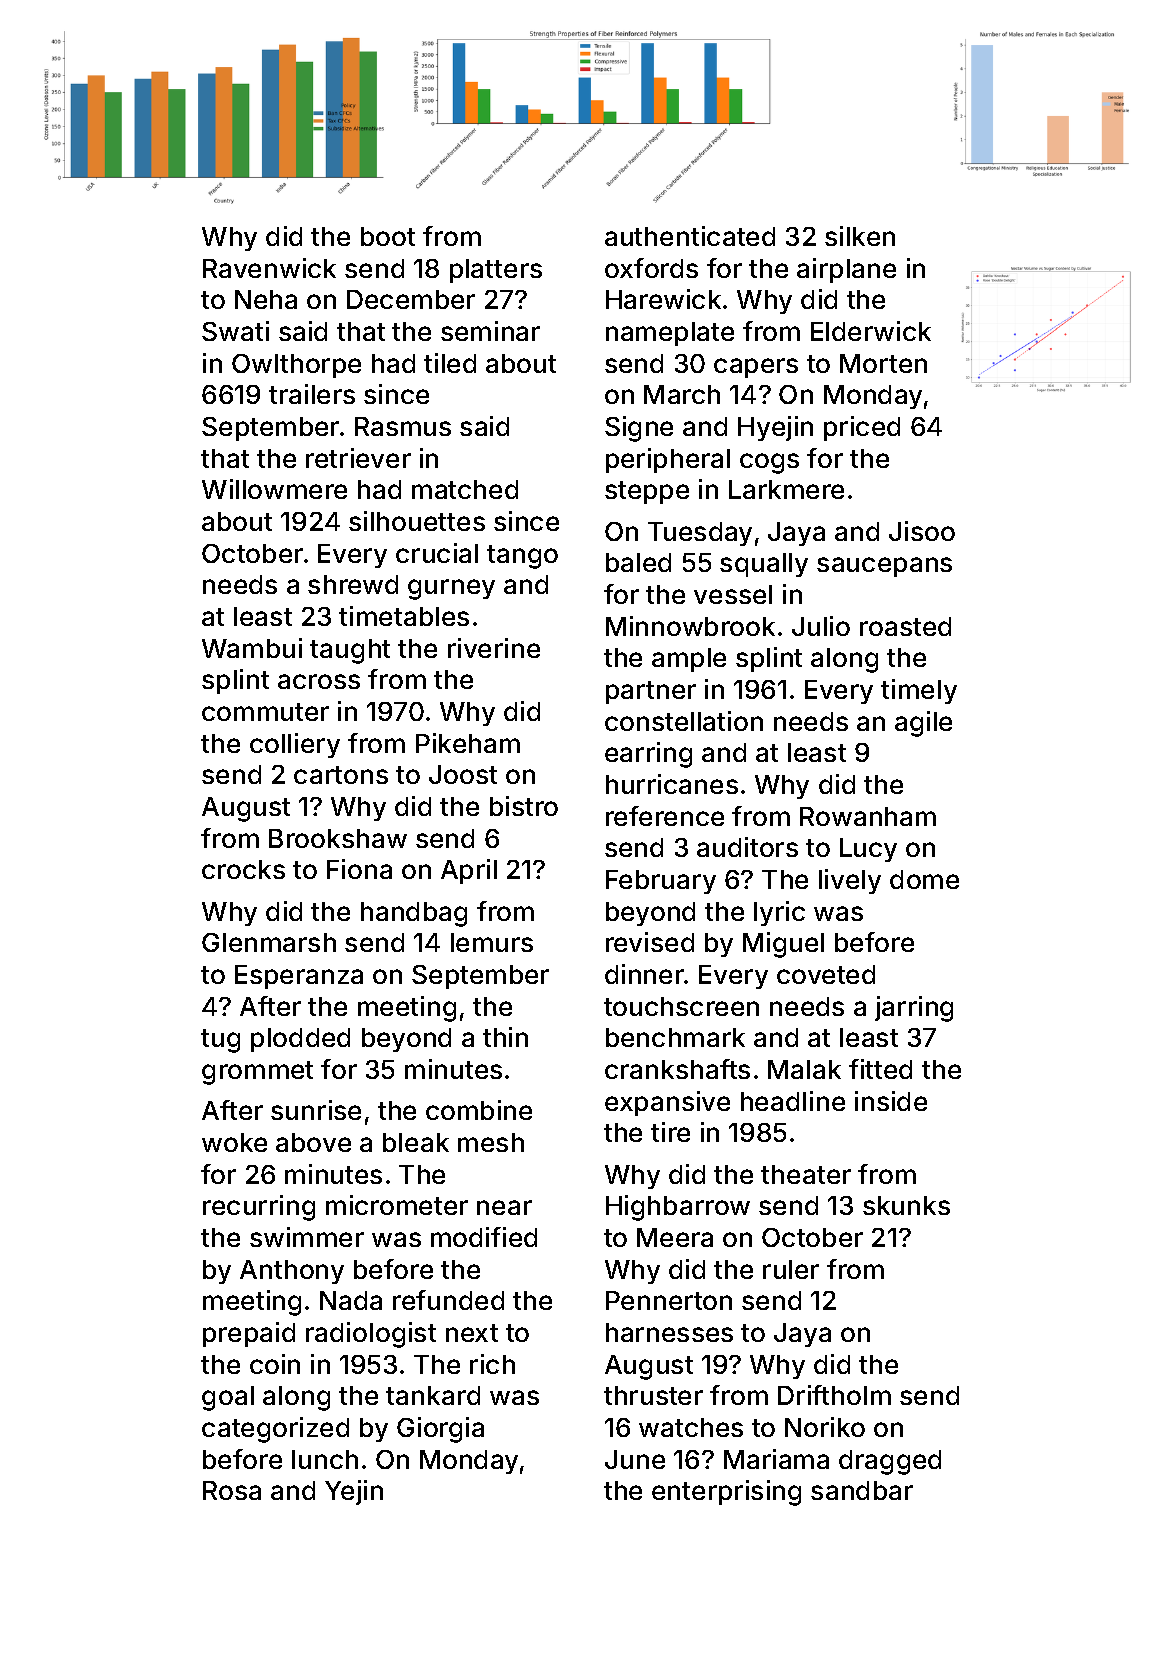 The width and height of the screenshot is (1165, 1654). I want to click on lyric, so click(779, 913).
